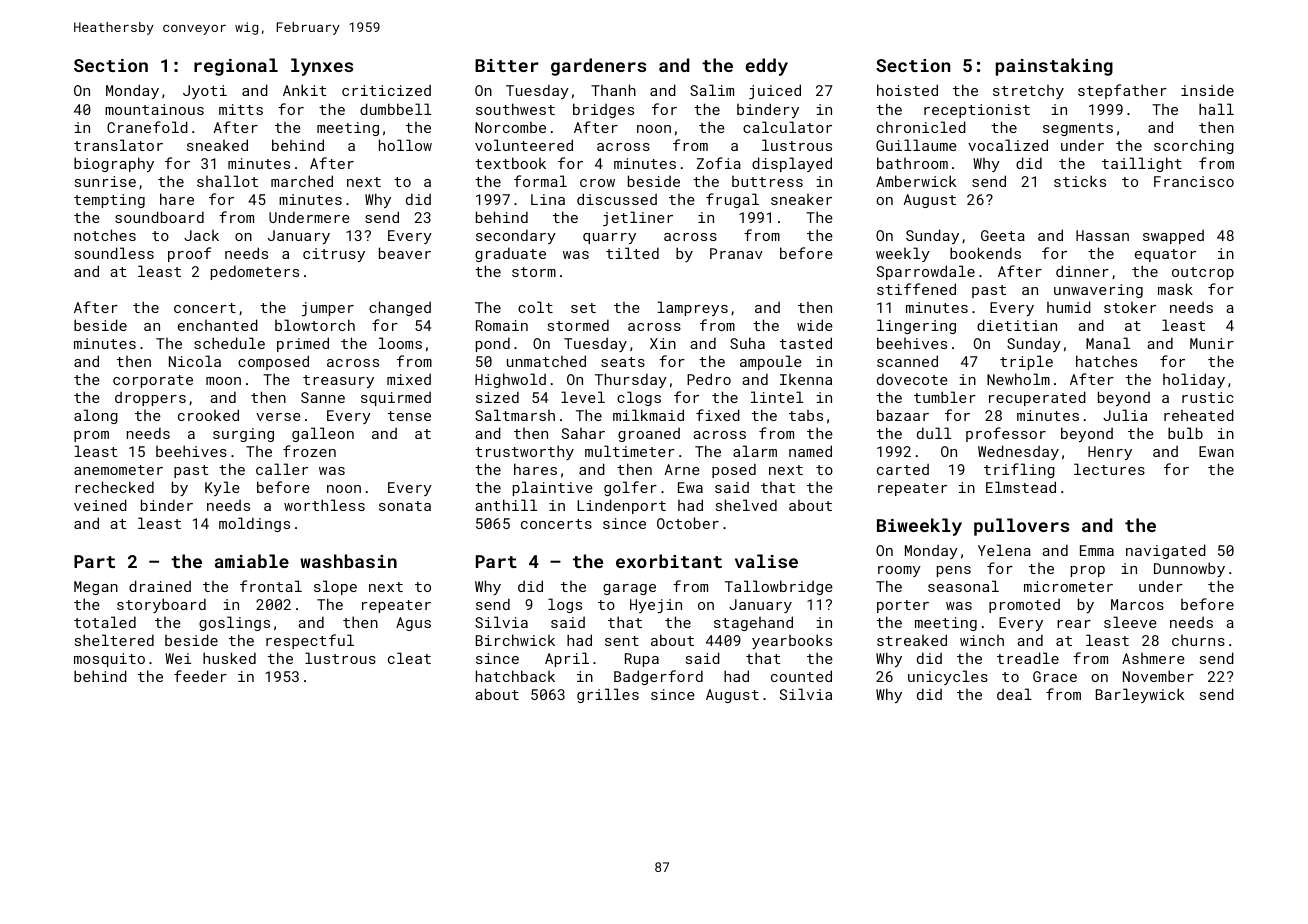 This screenshot has height=924, width=1308. What do you see at coordinates (1142, 164) in the screenshot?
I see `taillight` at bounding box center [1142, 164].
